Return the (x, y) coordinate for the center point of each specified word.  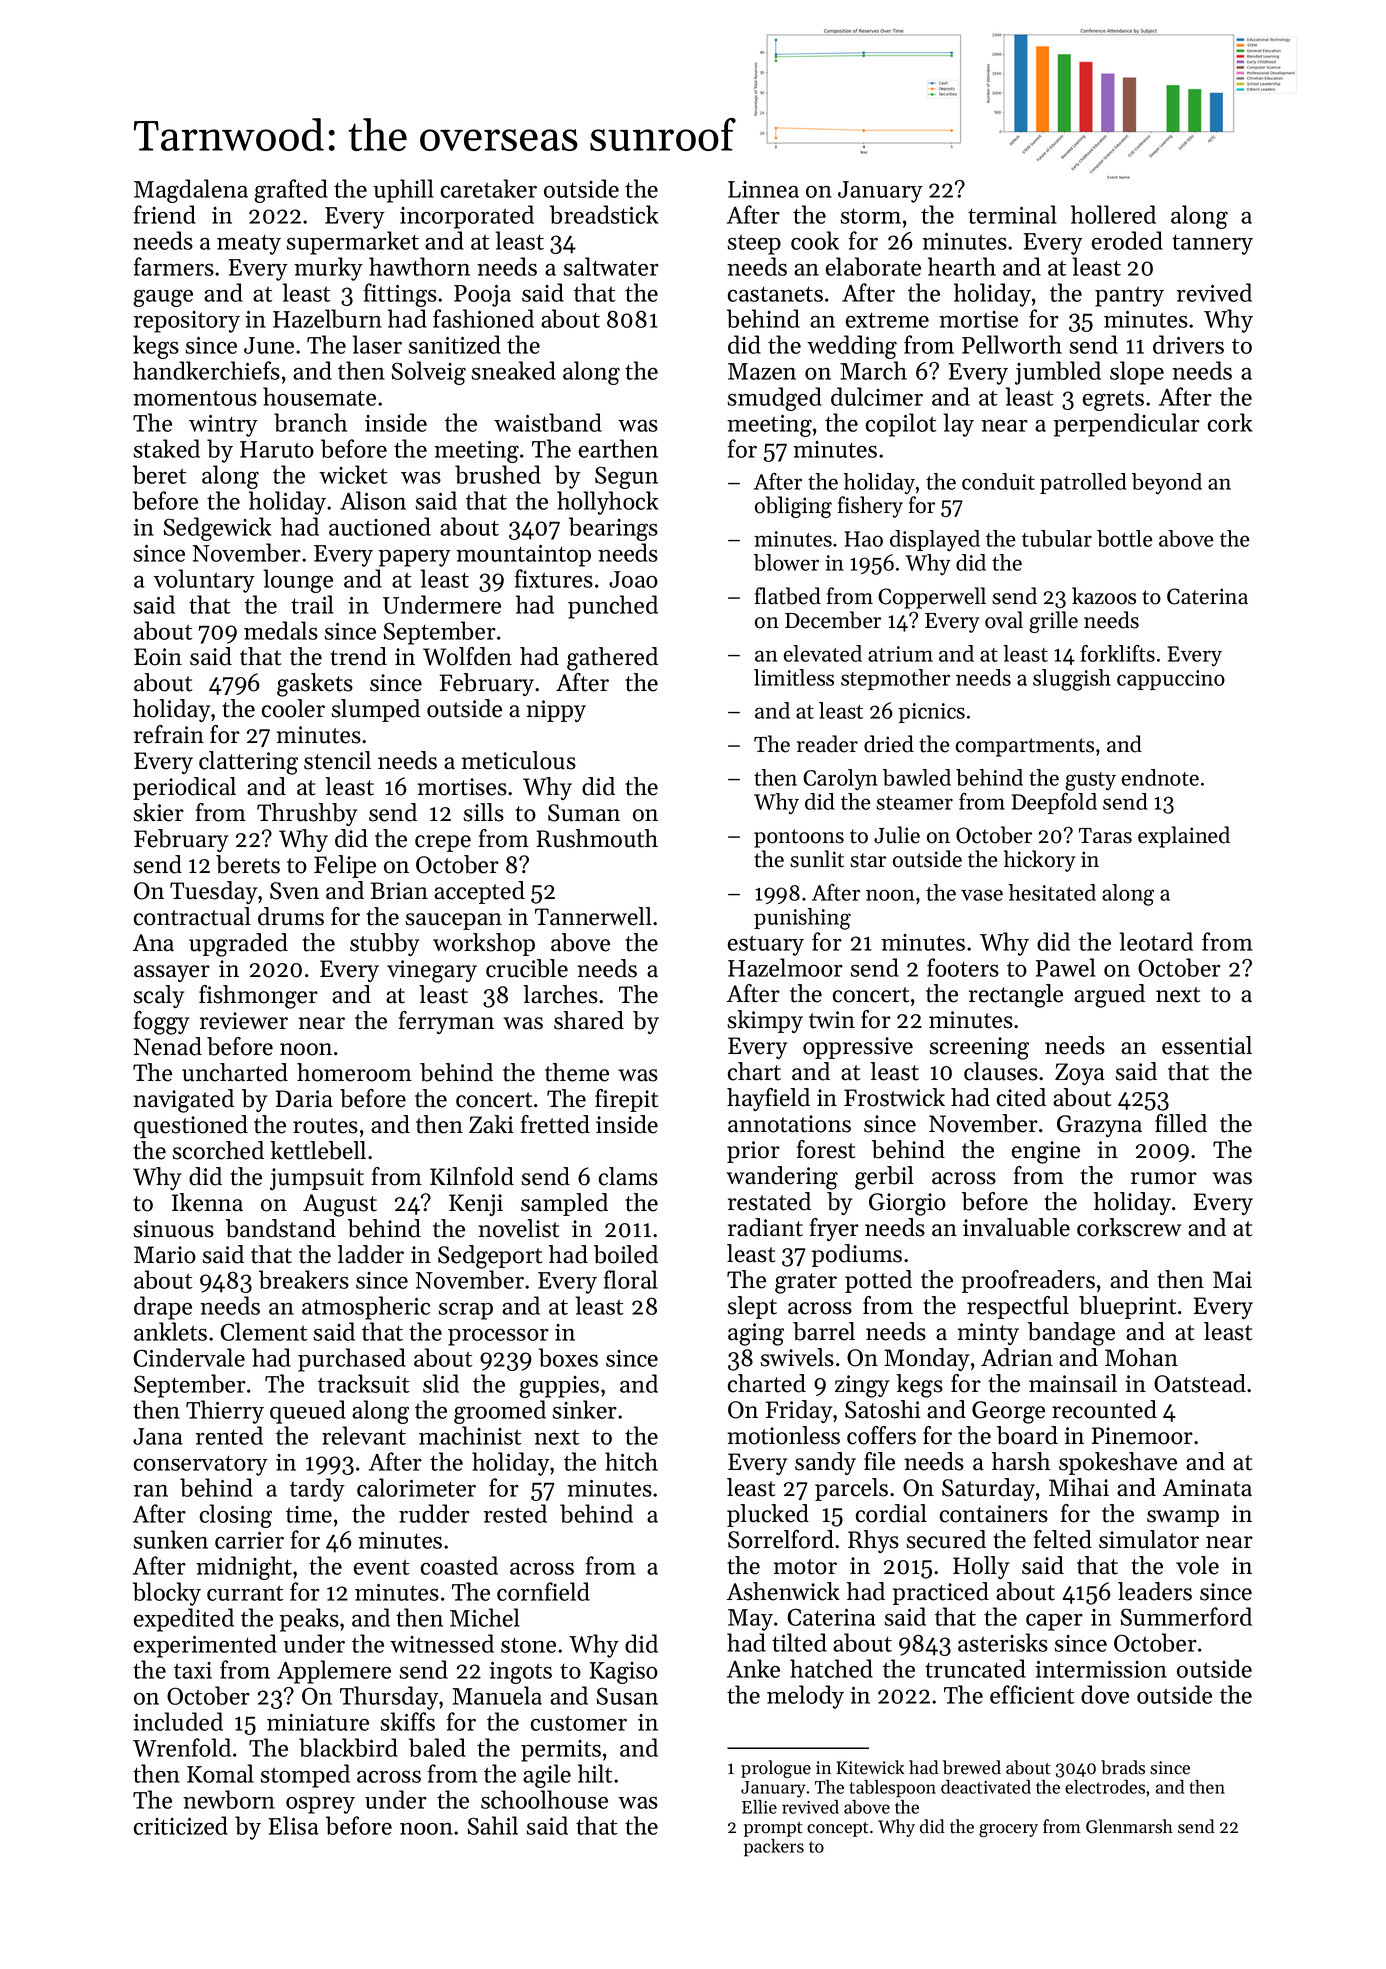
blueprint (1127, 1307)
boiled (626, 1254)
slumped (375, 710)
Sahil (492, 1825)
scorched (218, 1150)
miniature (318, 1722)
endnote (1160, 777)
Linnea (763, 189)
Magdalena (191, 191)
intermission (1101, 1669)
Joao (633, 579)
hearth (962, 266)
